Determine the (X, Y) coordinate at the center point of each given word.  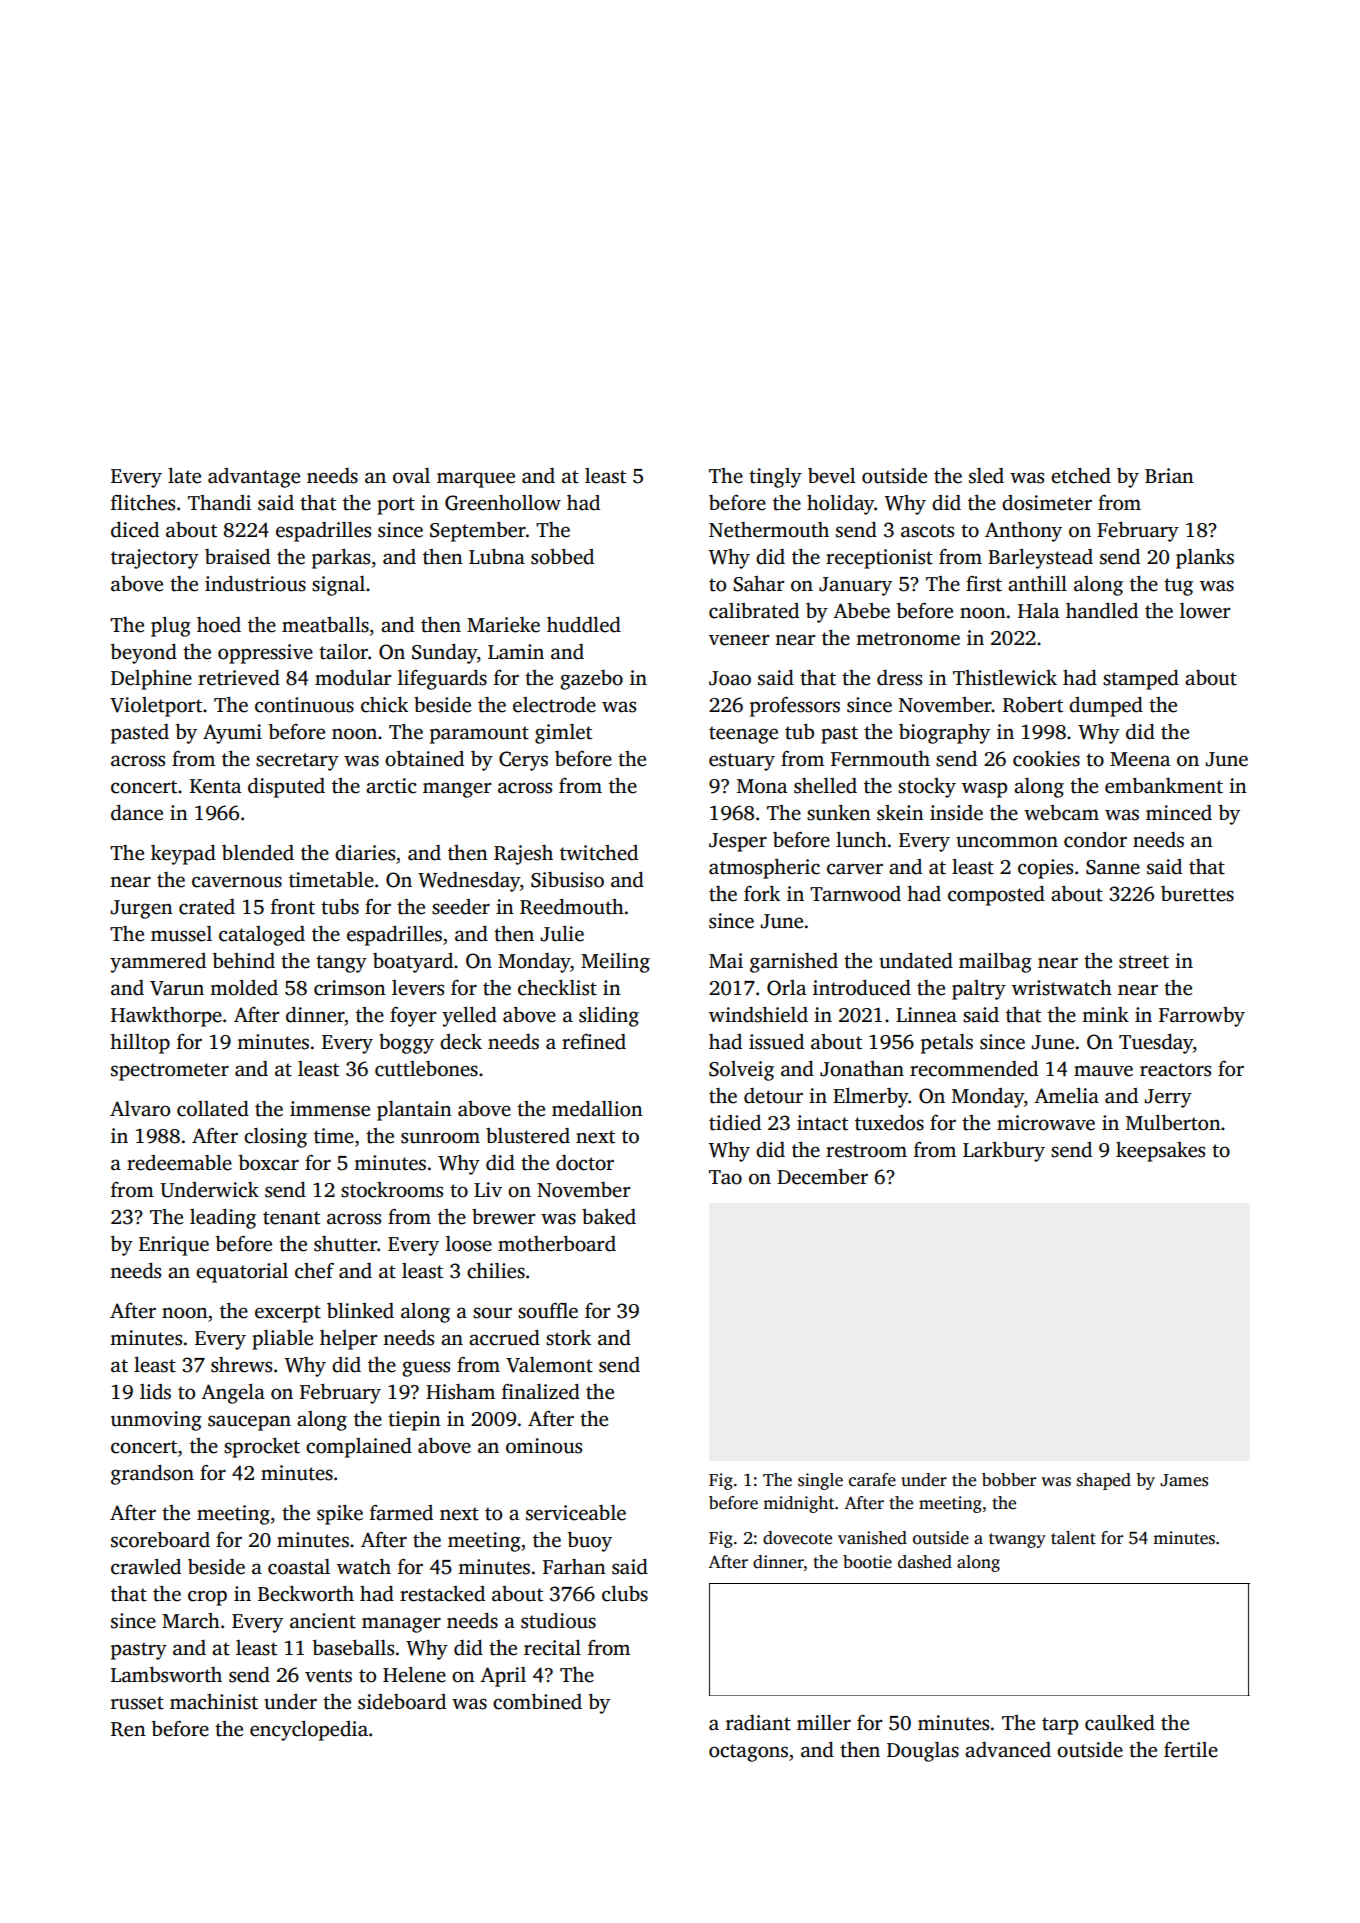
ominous (544, 1446)
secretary (297, 762)
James (1184, 1480)
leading (223, 1219)
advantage (254, 478)
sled (986, 476)
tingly (775, 478)
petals (947, 1044)
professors (795, 707)
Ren (128, 1729)
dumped (1106, 707)
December (822, 1177)
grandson (152, 1475)
